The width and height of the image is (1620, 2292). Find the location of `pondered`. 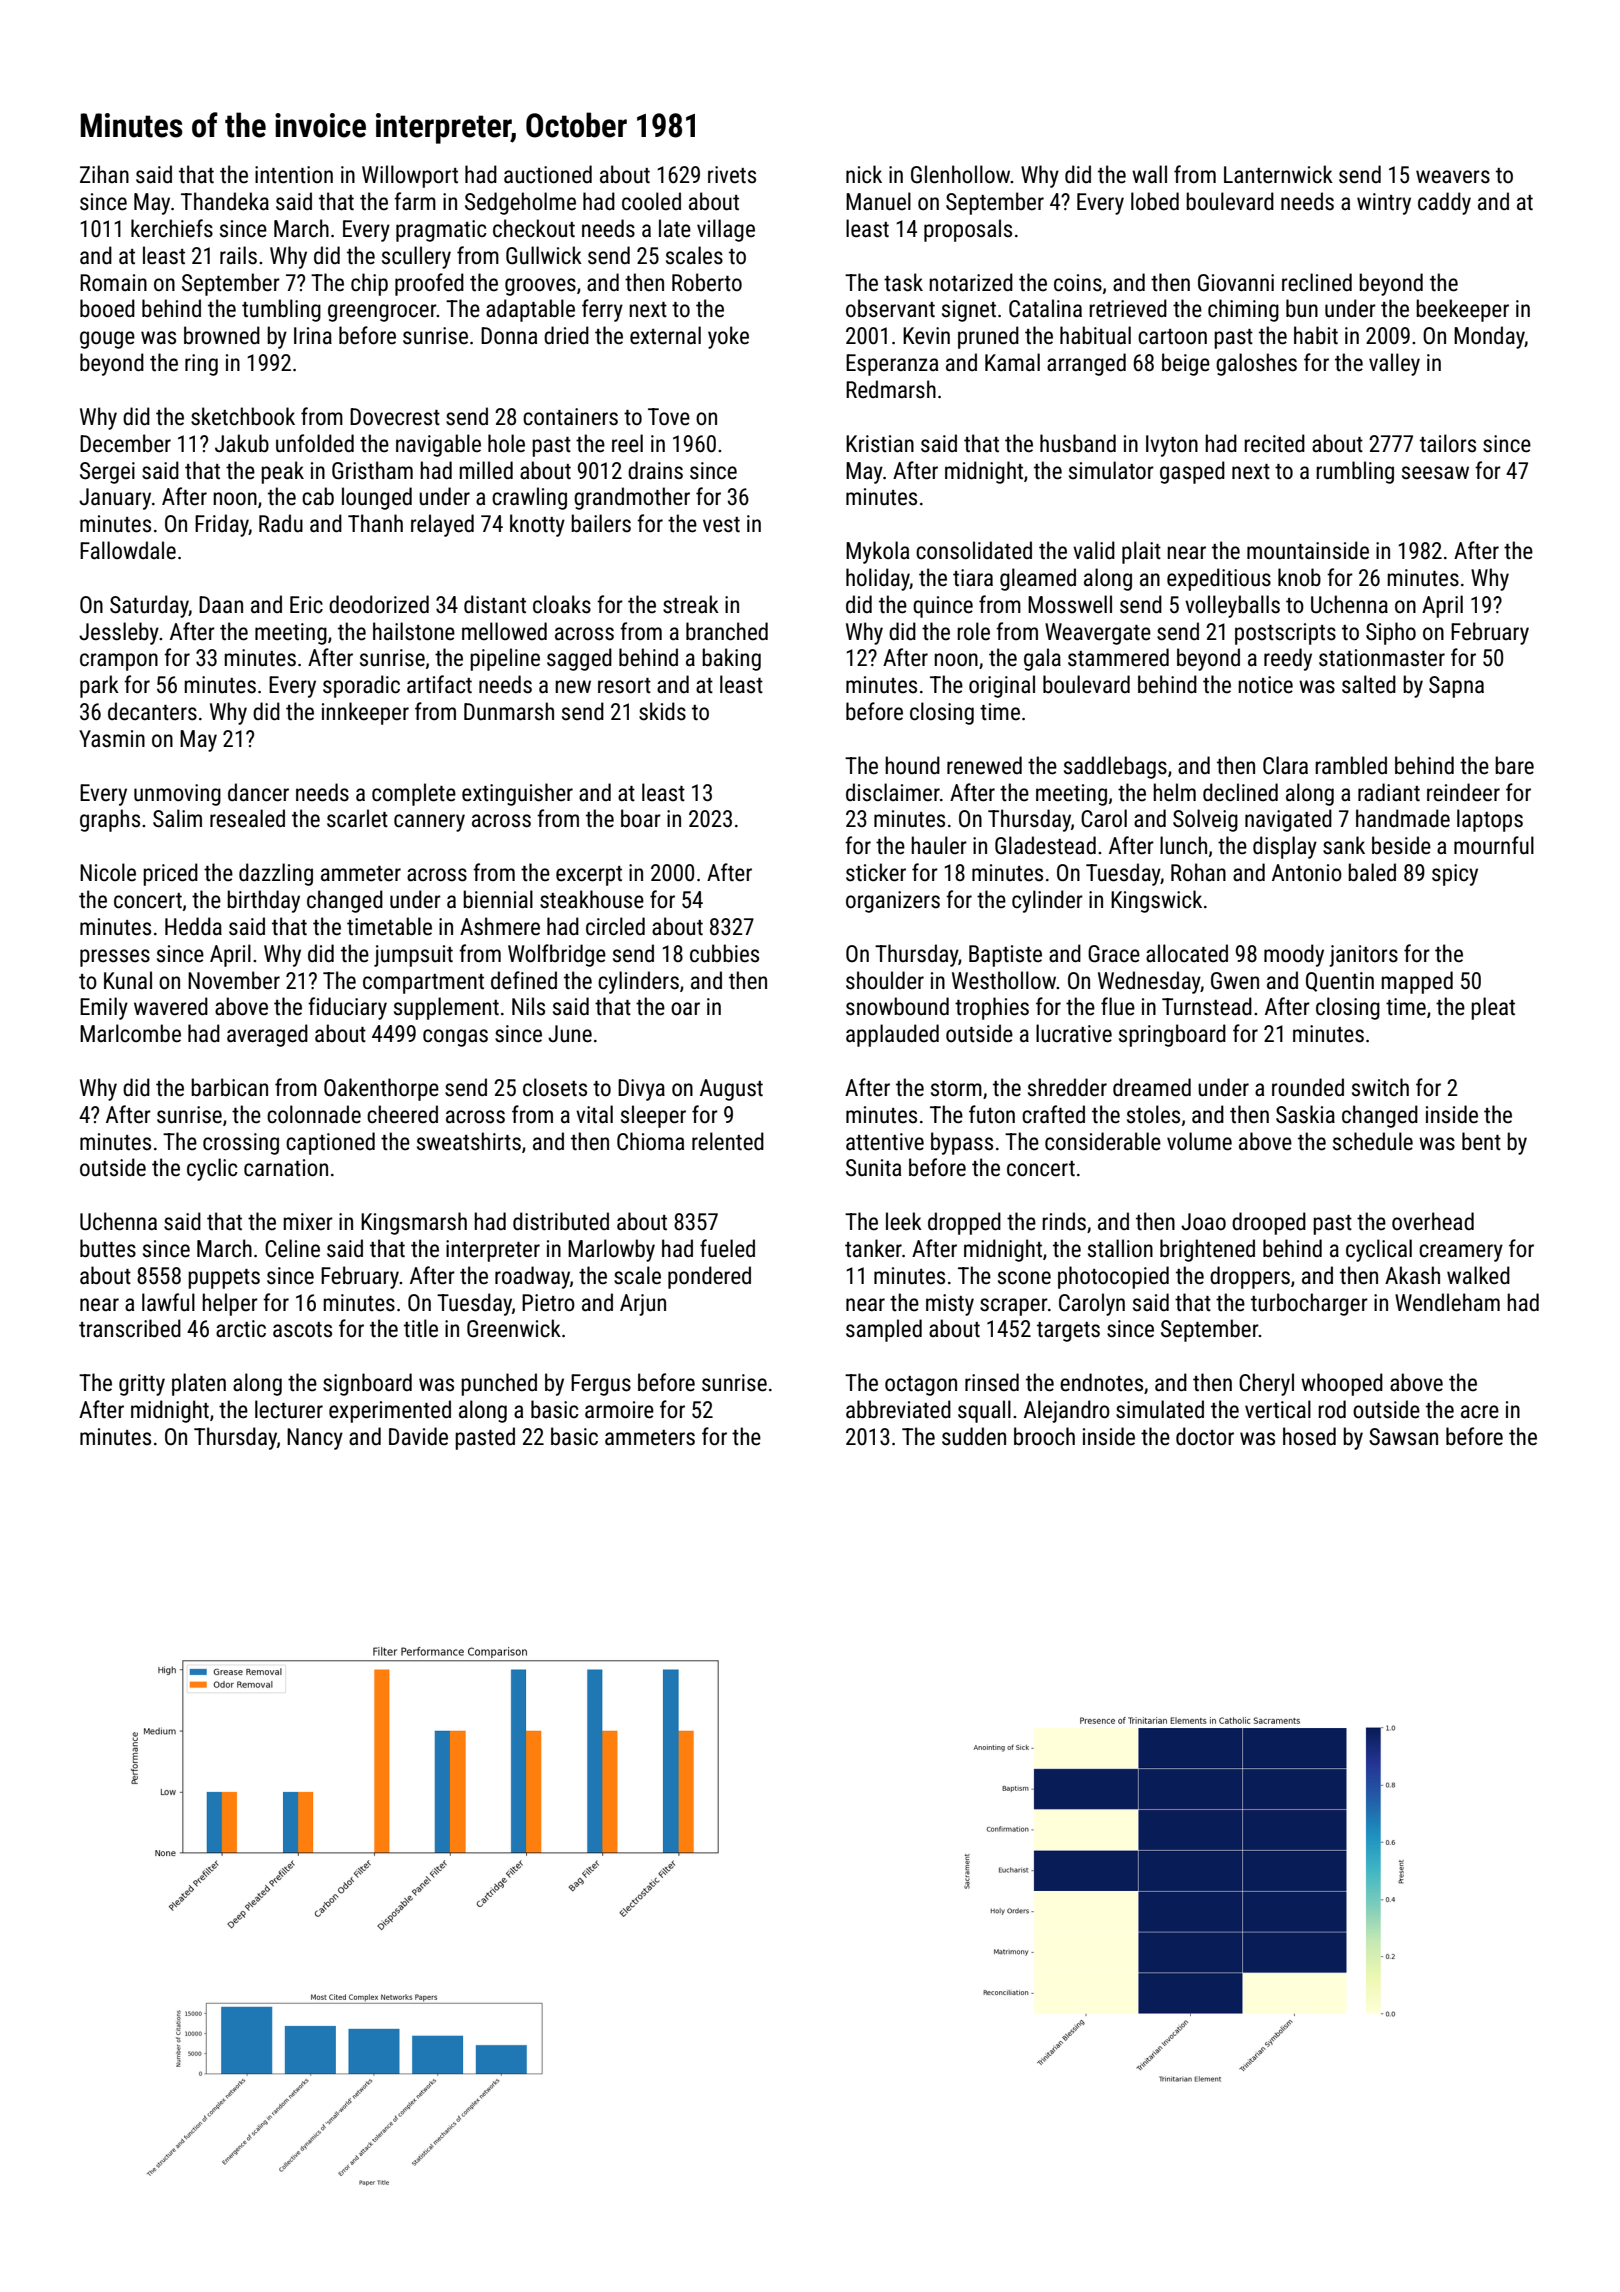

pondered is located at coordinates (709, 1277).
